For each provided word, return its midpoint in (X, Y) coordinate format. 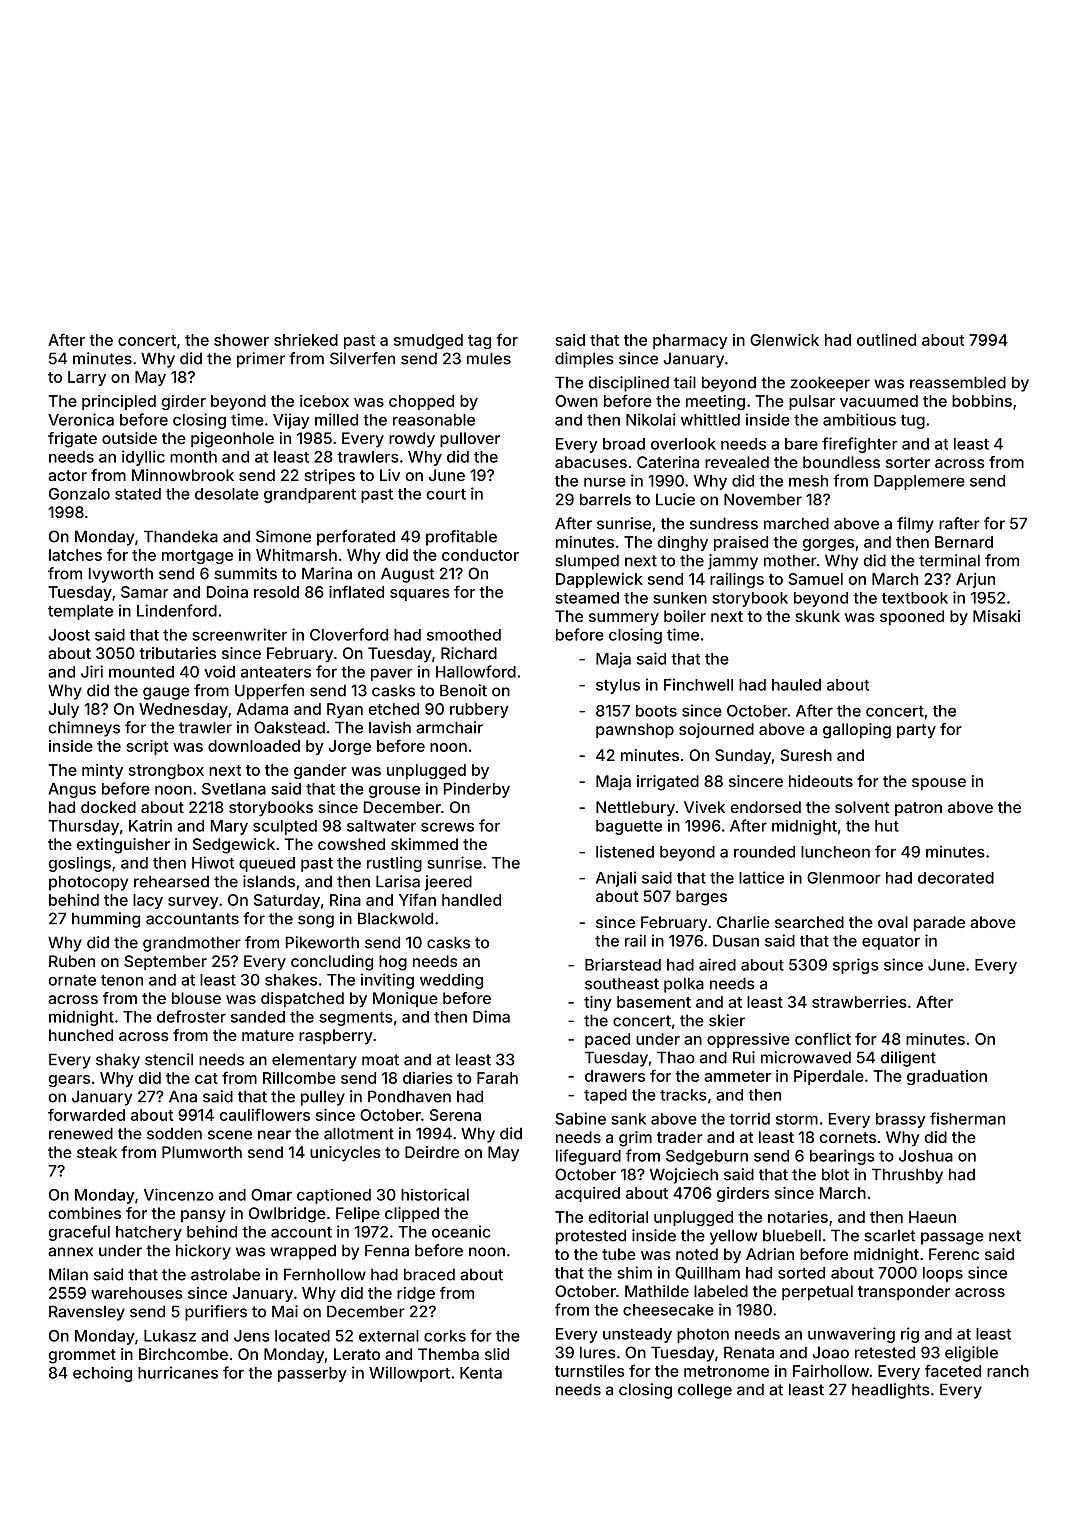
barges (701, 898)
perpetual (817, 1292)
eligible (971, 1354)
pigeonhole (232, 440)
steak (97, 1152)
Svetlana (234, 789)
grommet (82, 1356)
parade (939, 923)
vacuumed (879, 401)
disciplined (629, 384)
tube (619, 1254)
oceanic (461, 1231)
